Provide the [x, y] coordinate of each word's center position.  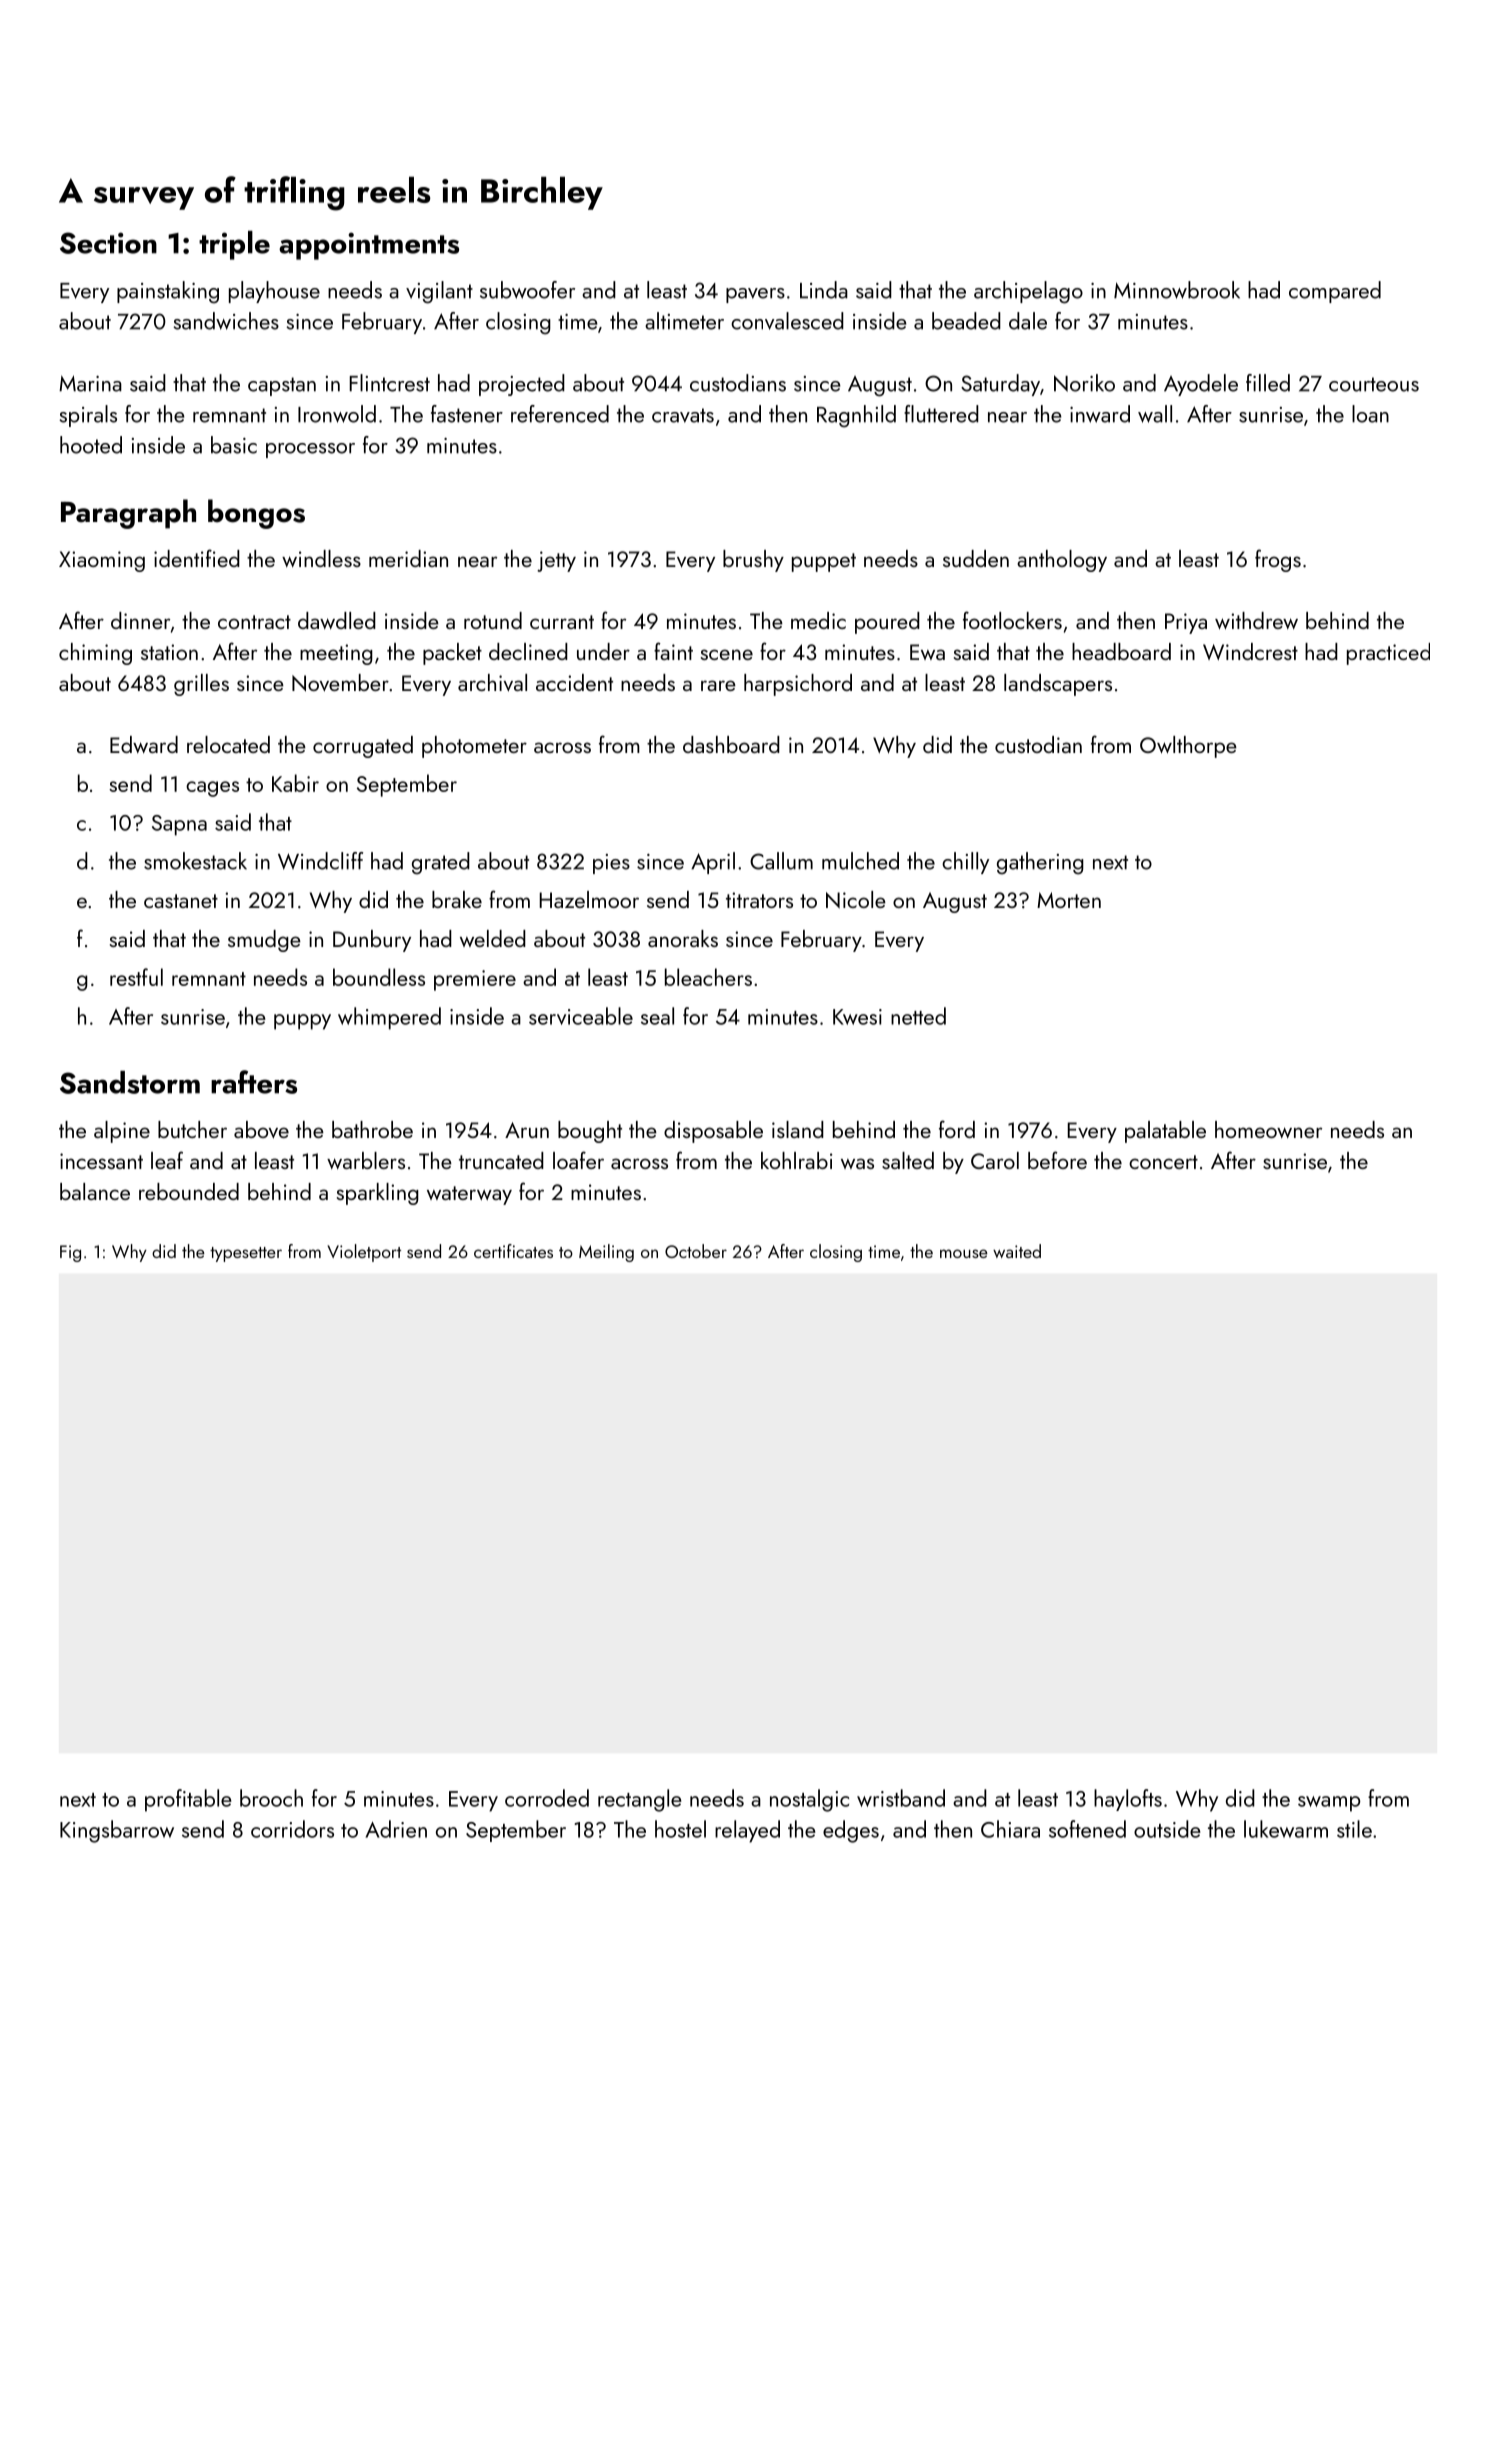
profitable [188, 1800]
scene [727, 654]
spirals [88, 416]
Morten [1069, 900]
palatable [1165, 1132]
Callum [781, 861]
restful [136, 977]
